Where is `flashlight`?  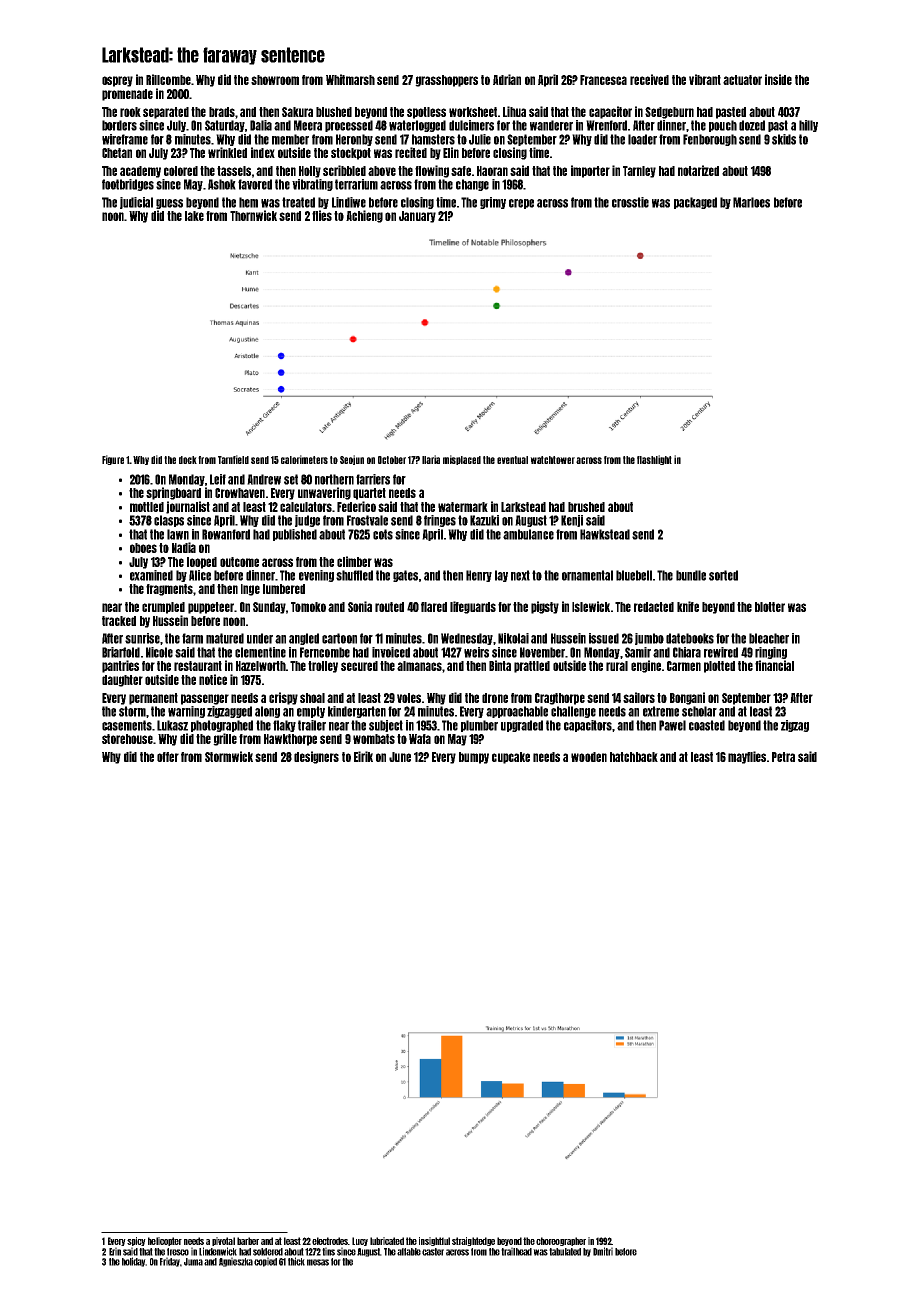 flashlight is located at coordinates (654, 460).
